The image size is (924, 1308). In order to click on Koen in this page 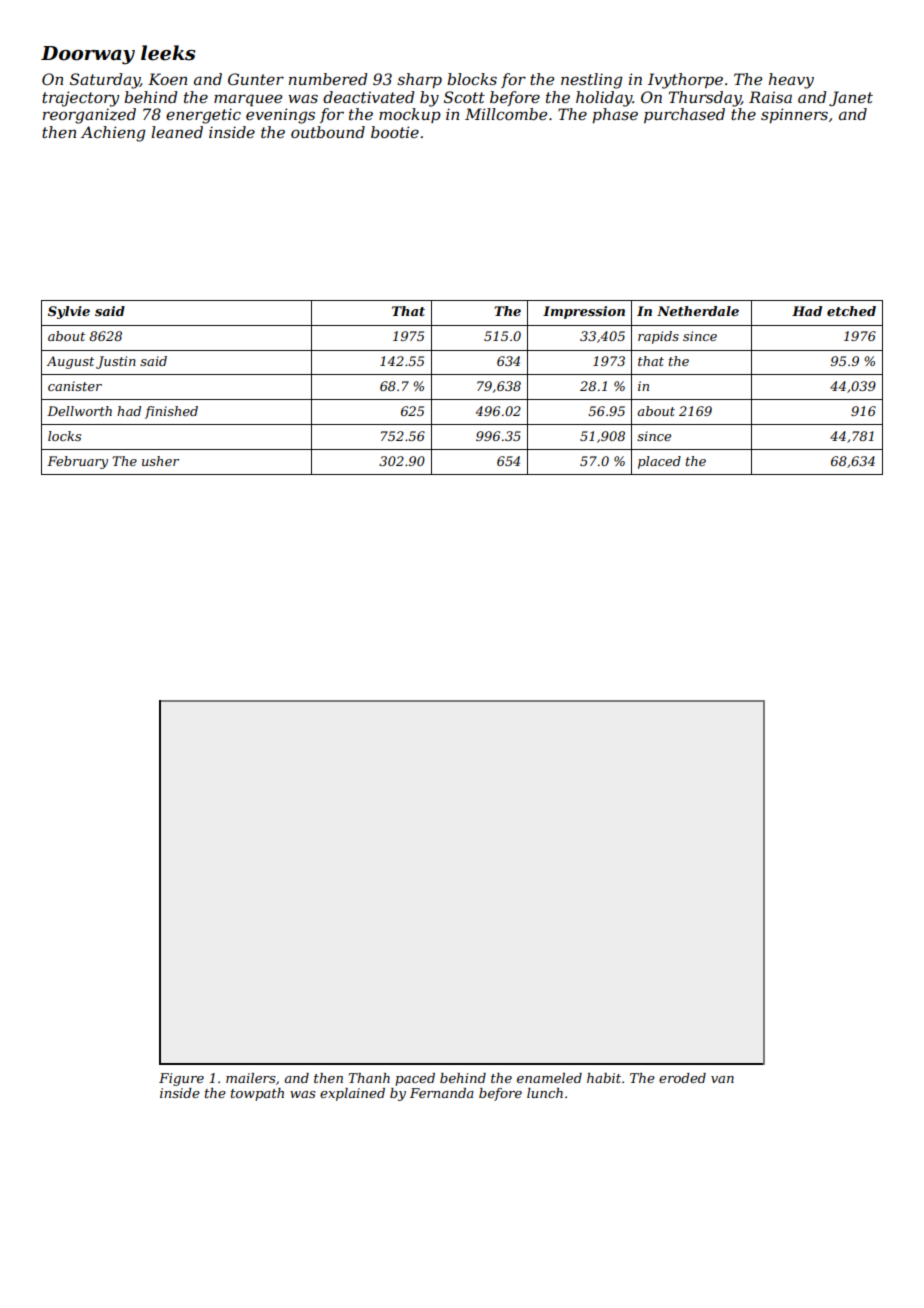, I will do `click(167, 79)`.
